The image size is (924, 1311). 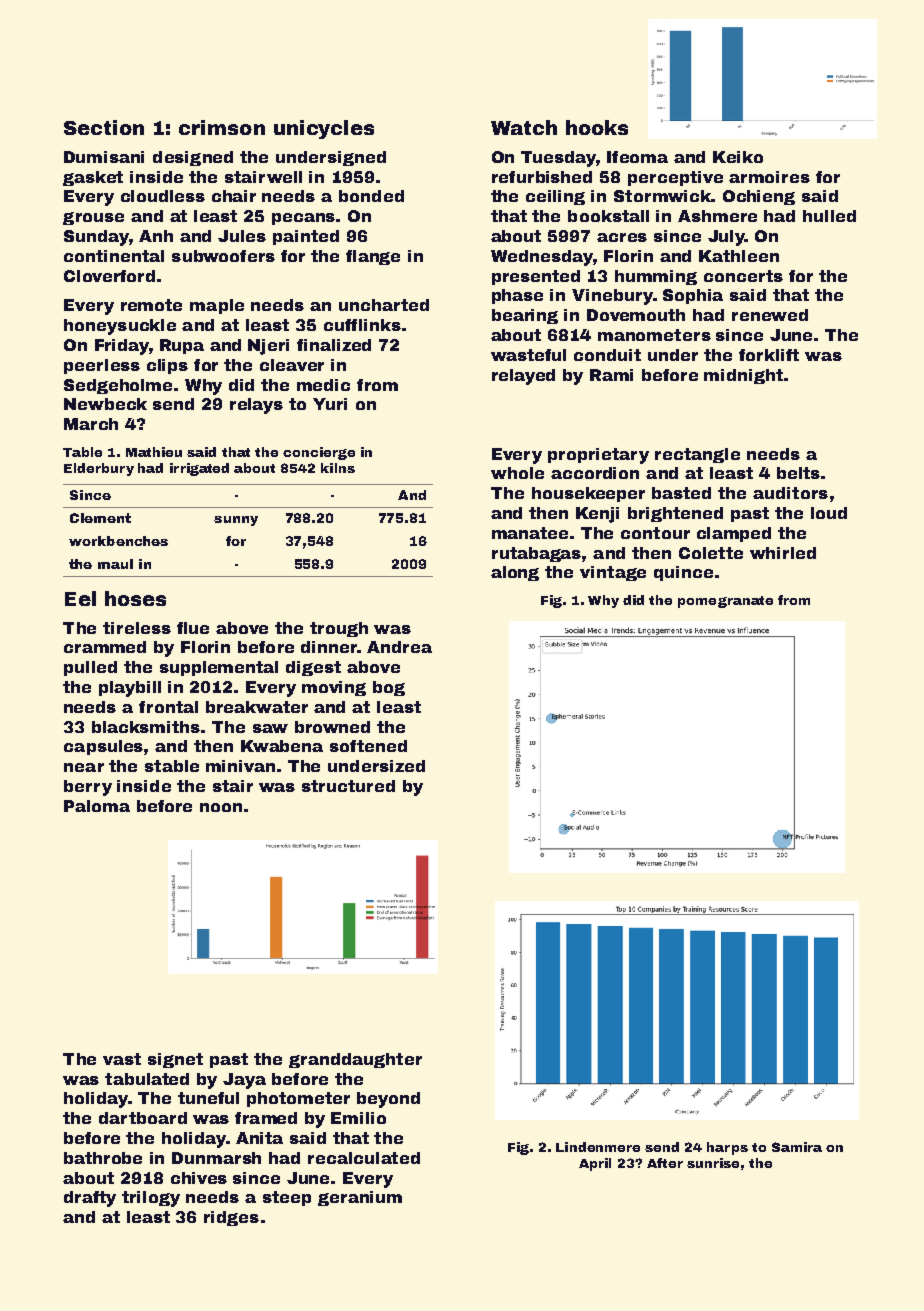 I want to click on harps, so click(x=727, y=1148).
